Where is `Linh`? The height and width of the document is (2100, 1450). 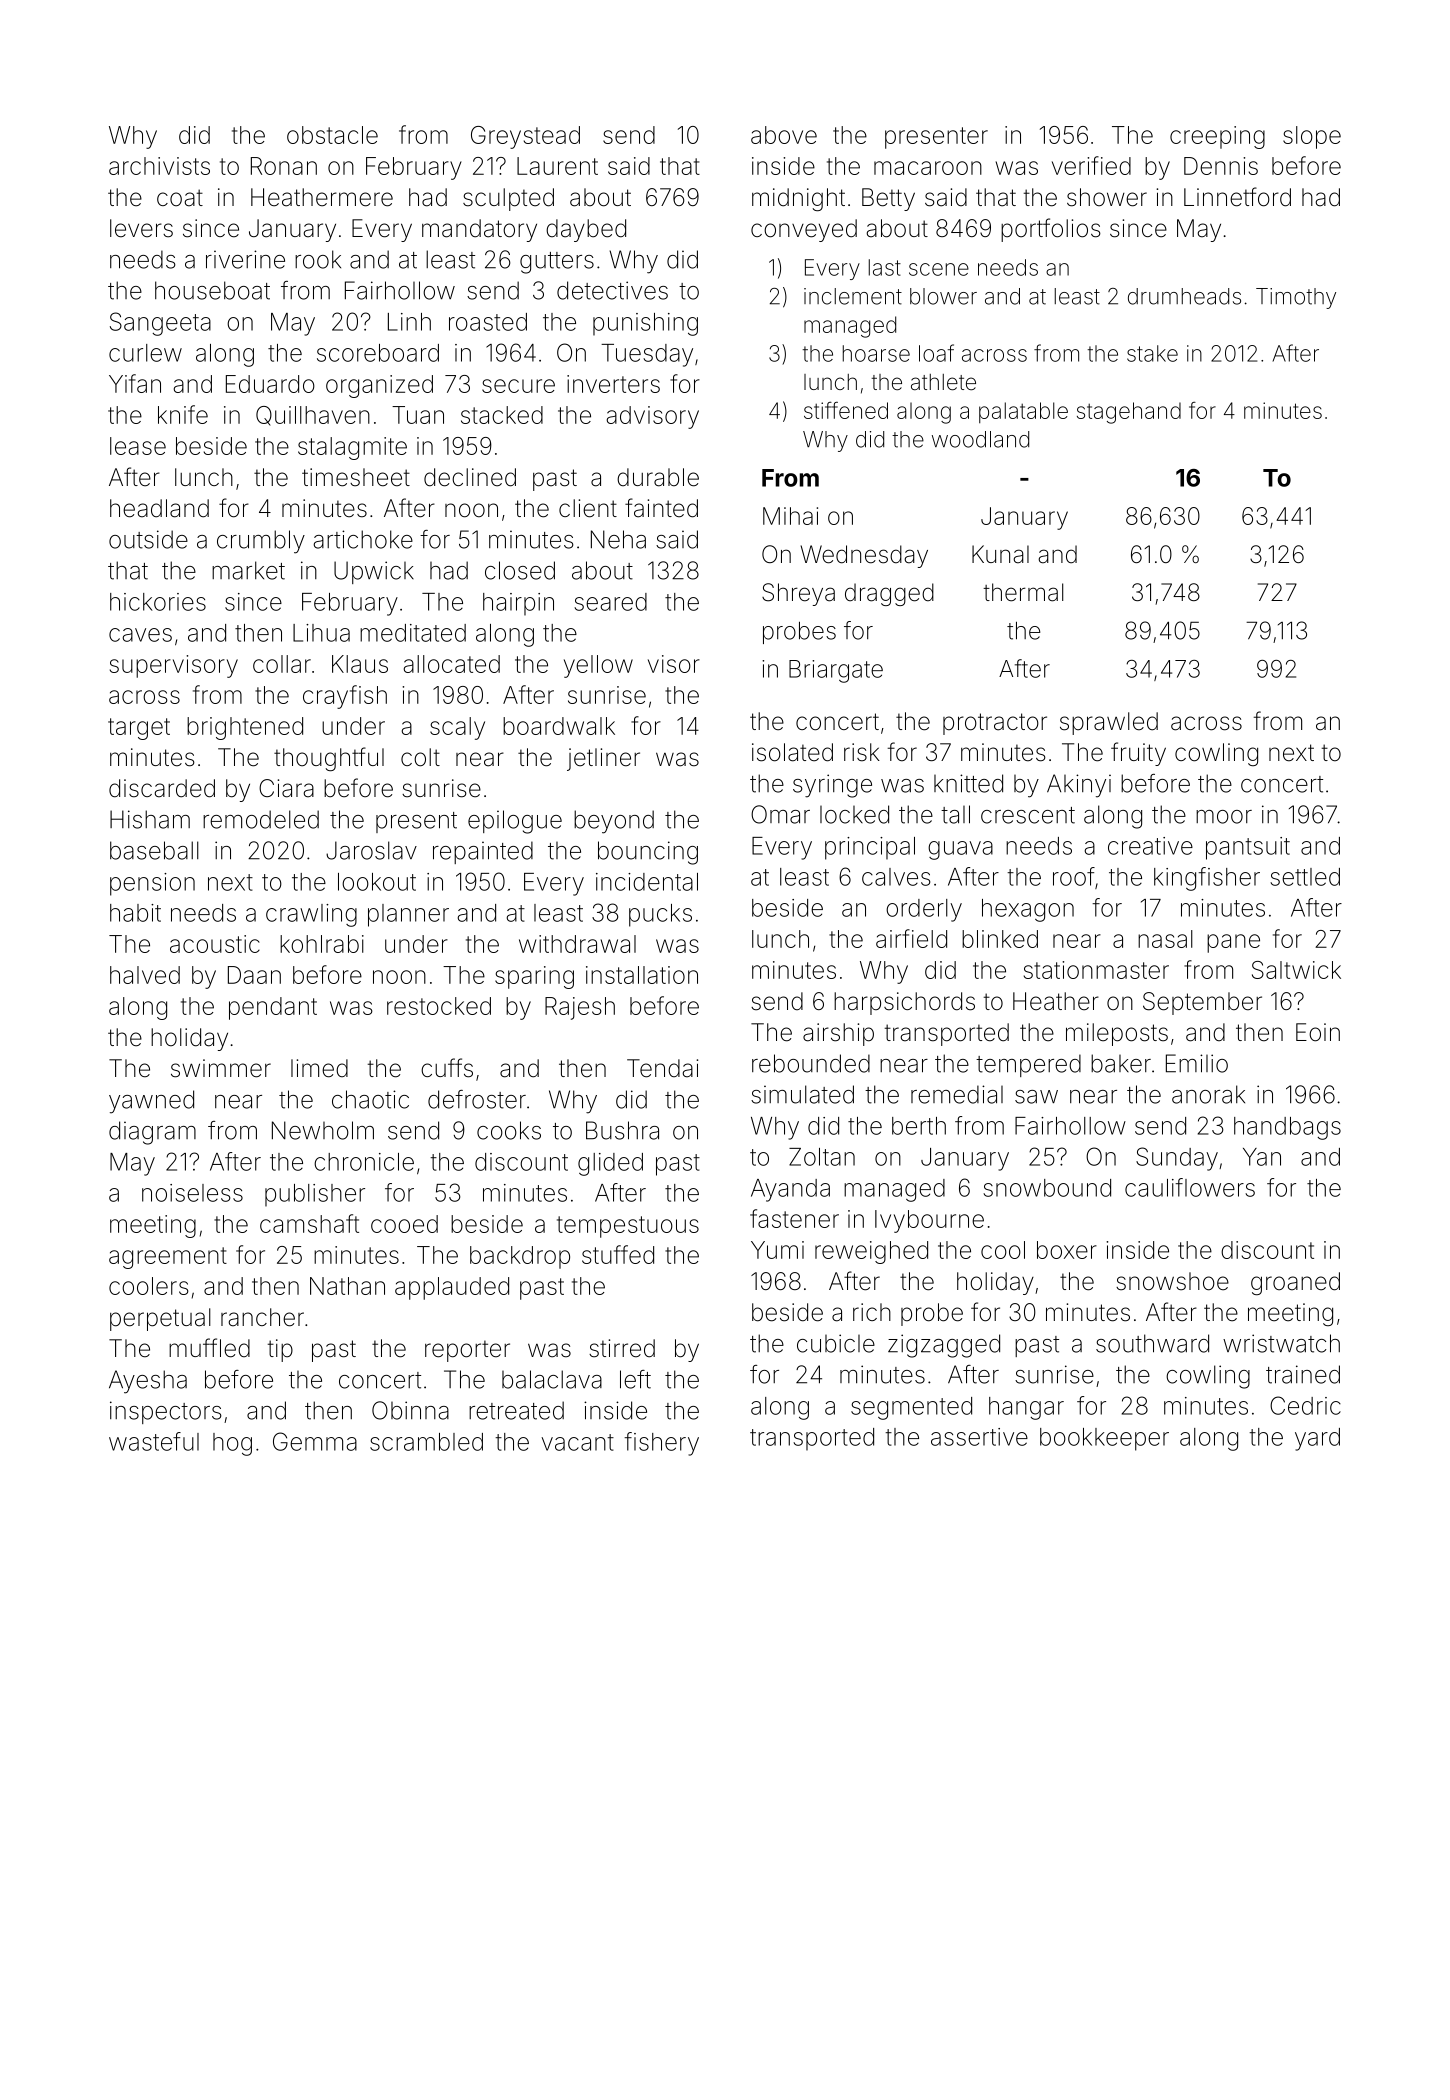
Linh is located at coordinates (409, 322).
